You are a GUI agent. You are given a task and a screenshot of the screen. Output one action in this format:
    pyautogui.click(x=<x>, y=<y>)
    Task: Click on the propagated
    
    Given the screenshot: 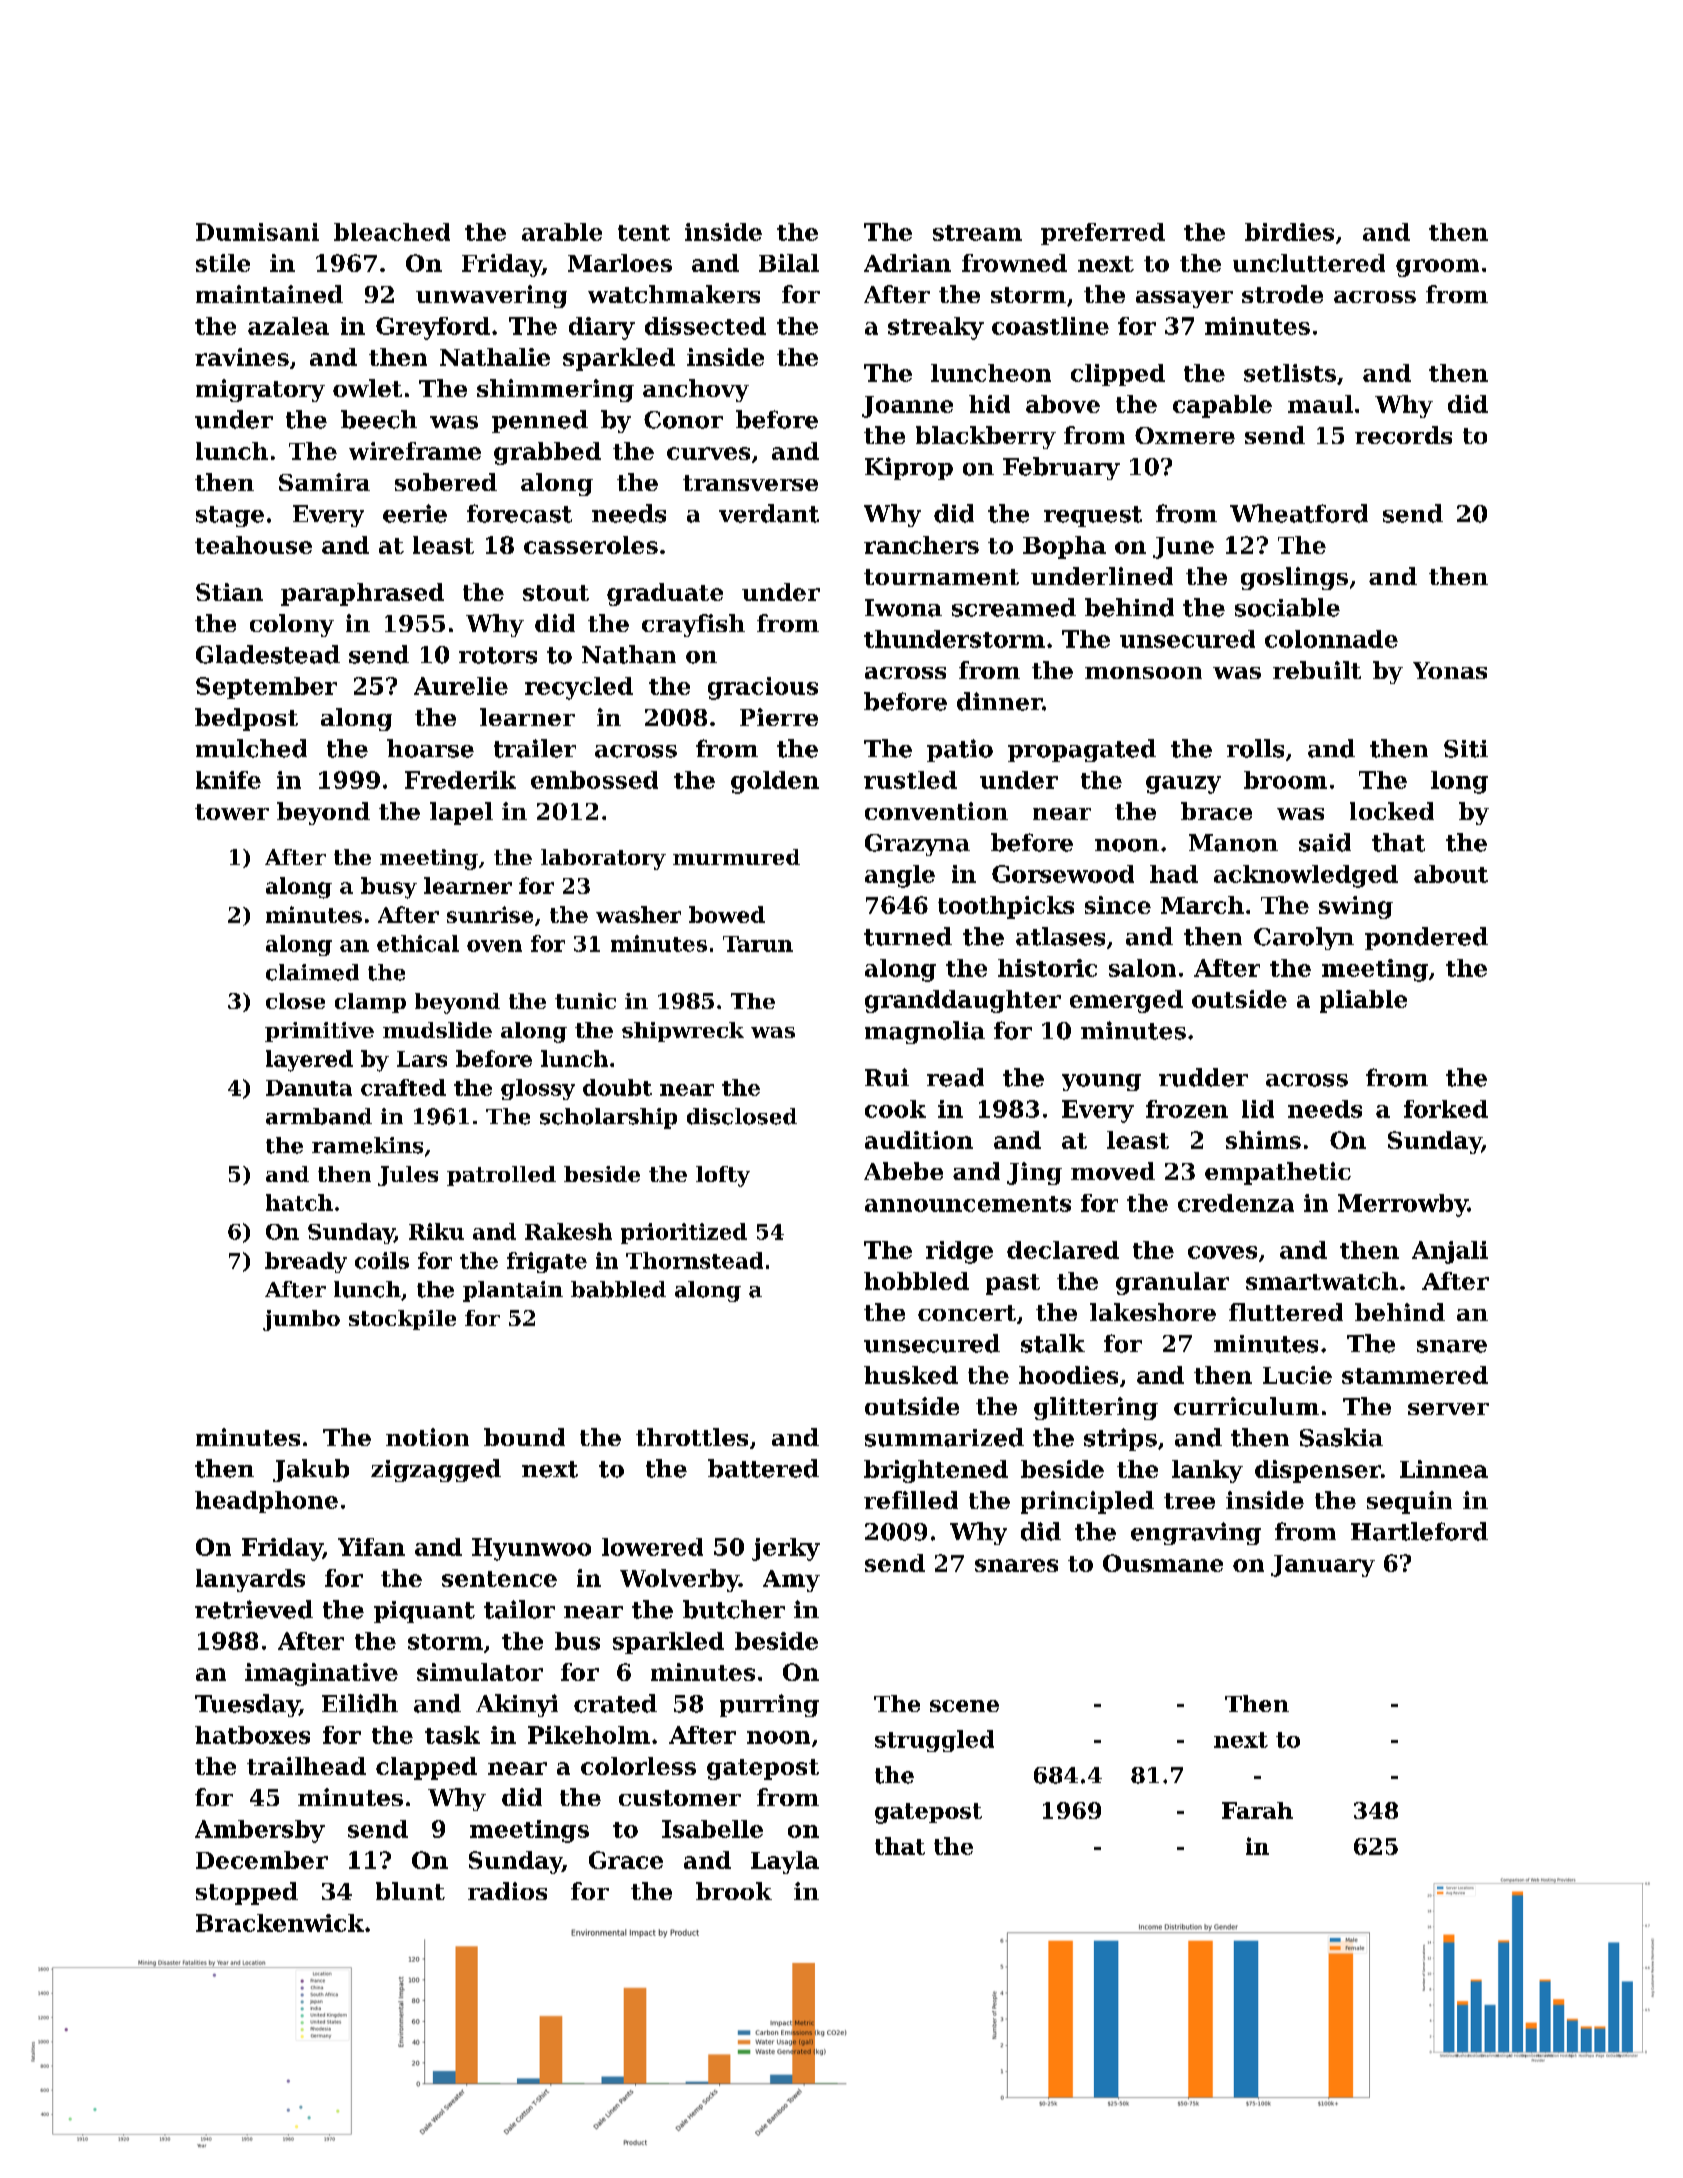 What is the action you would take?
    pyautogui.click(x=1082, y=750)
